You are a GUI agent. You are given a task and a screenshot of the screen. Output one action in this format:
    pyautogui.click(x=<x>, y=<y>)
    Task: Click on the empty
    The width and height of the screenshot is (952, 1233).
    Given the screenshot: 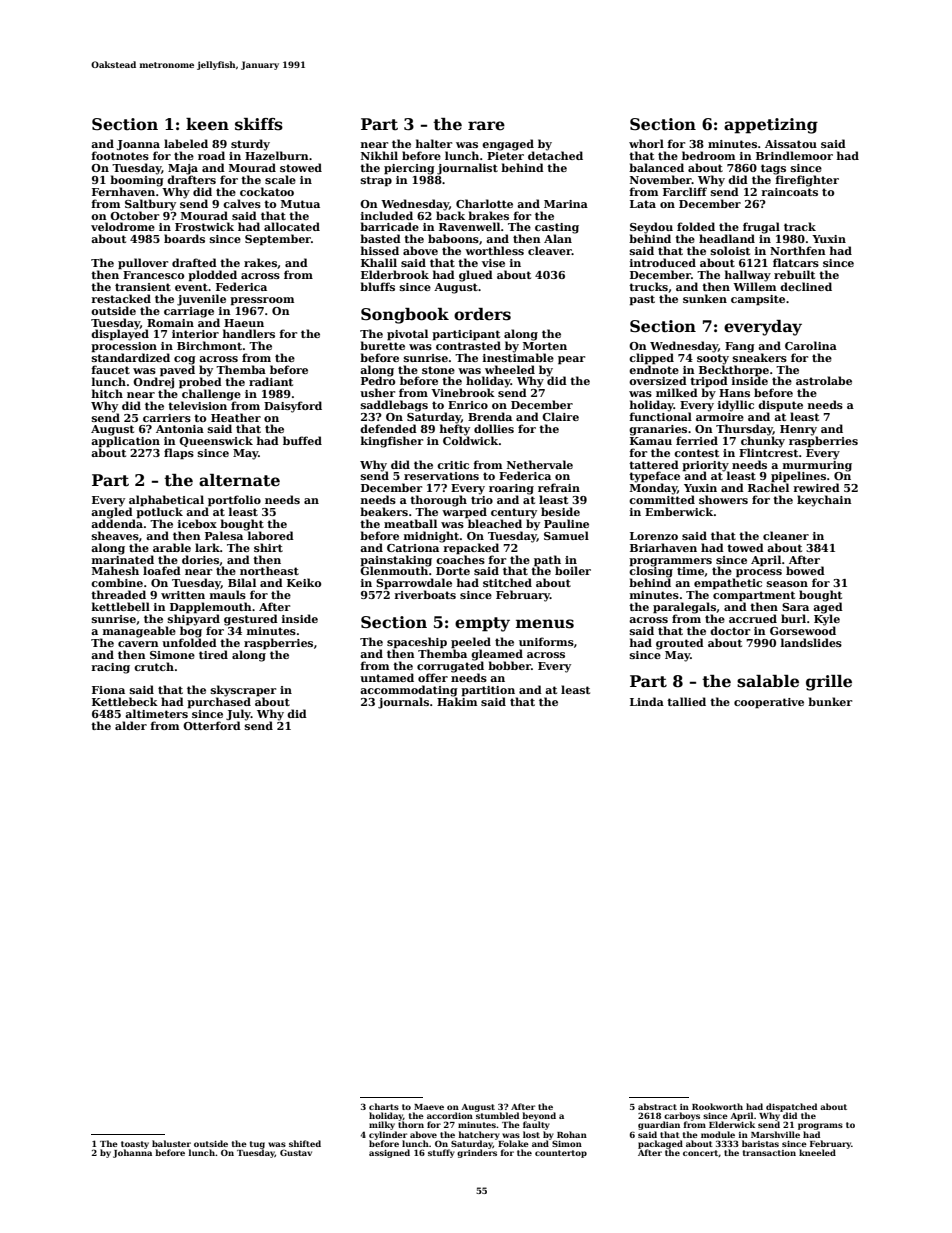 What is the action you would take?
    pyautogui.click(x=482, y=624)
